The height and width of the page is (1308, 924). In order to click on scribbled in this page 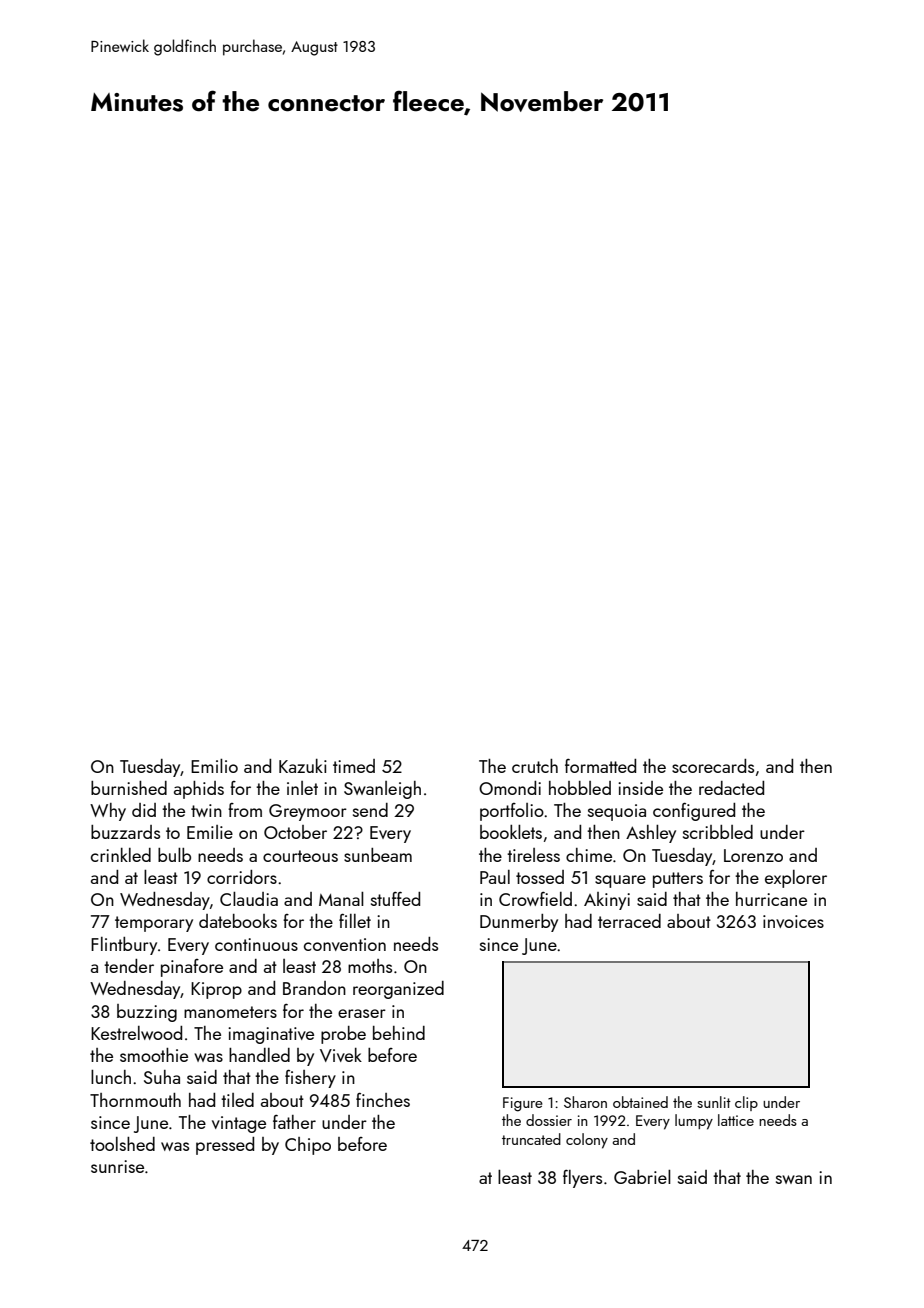, I will do `click(718, 832)`.
